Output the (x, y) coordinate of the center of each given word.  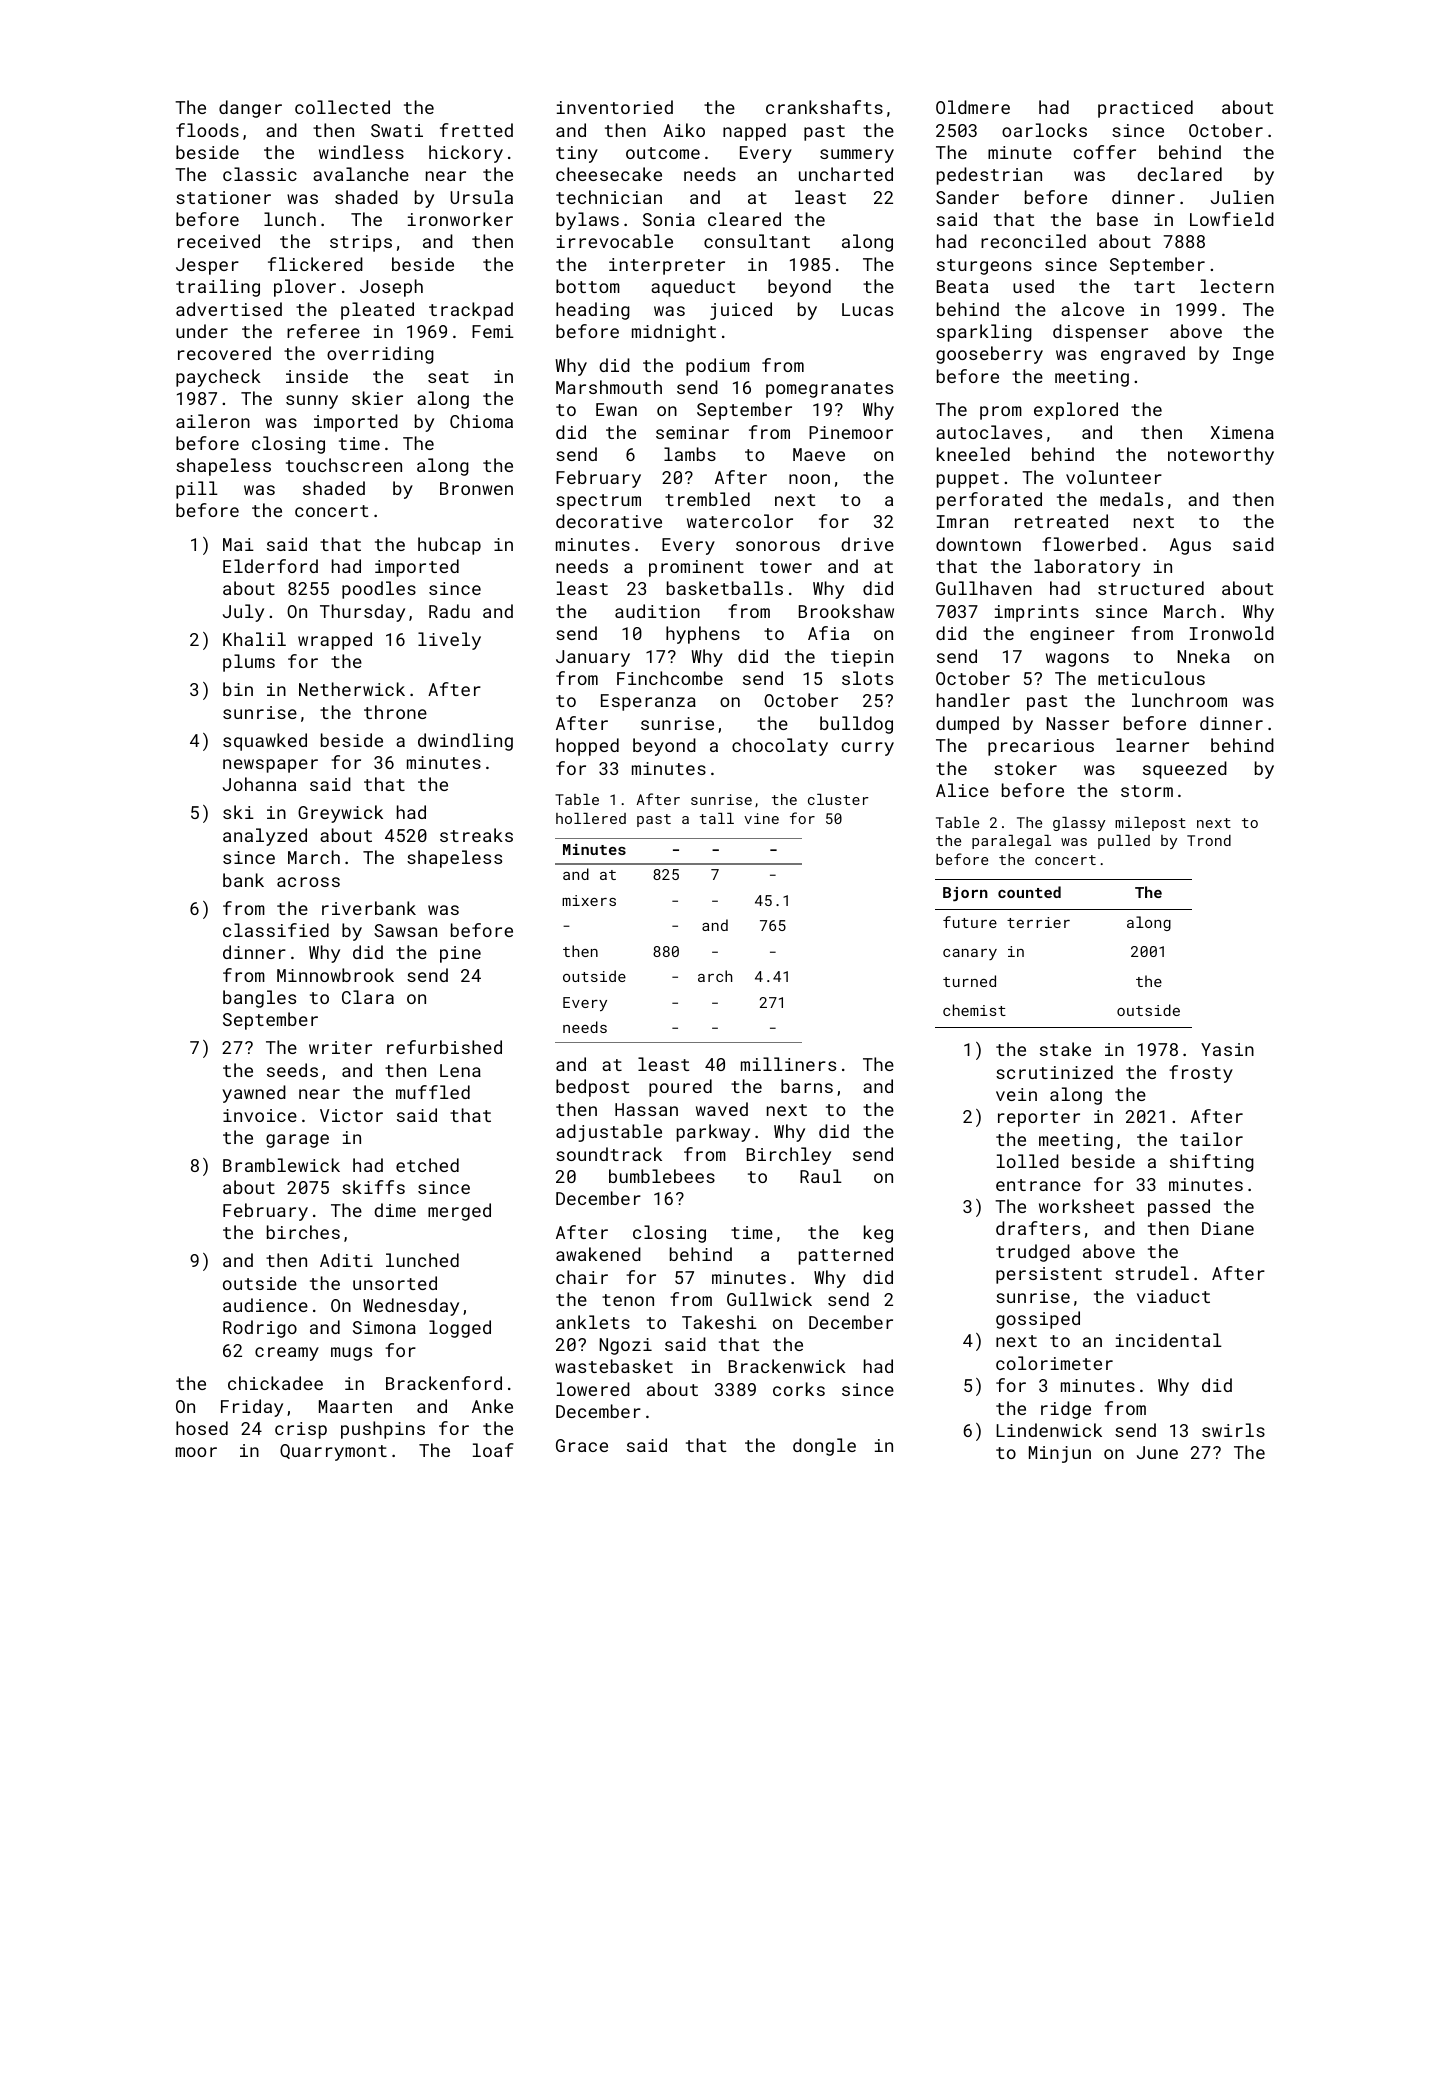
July (243, 613)
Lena (460, 1070)
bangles (259, 999)
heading (593, 311)
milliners (788, 1064)
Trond (1209, 840)
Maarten (355, 1406)
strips (361, 243)
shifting (1212, 1163)
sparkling (984, 333)
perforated (989, 501)
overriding (380, 355)
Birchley (789, 1156)
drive (867, 544)
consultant (757, 241)
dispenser (1100, 333)
